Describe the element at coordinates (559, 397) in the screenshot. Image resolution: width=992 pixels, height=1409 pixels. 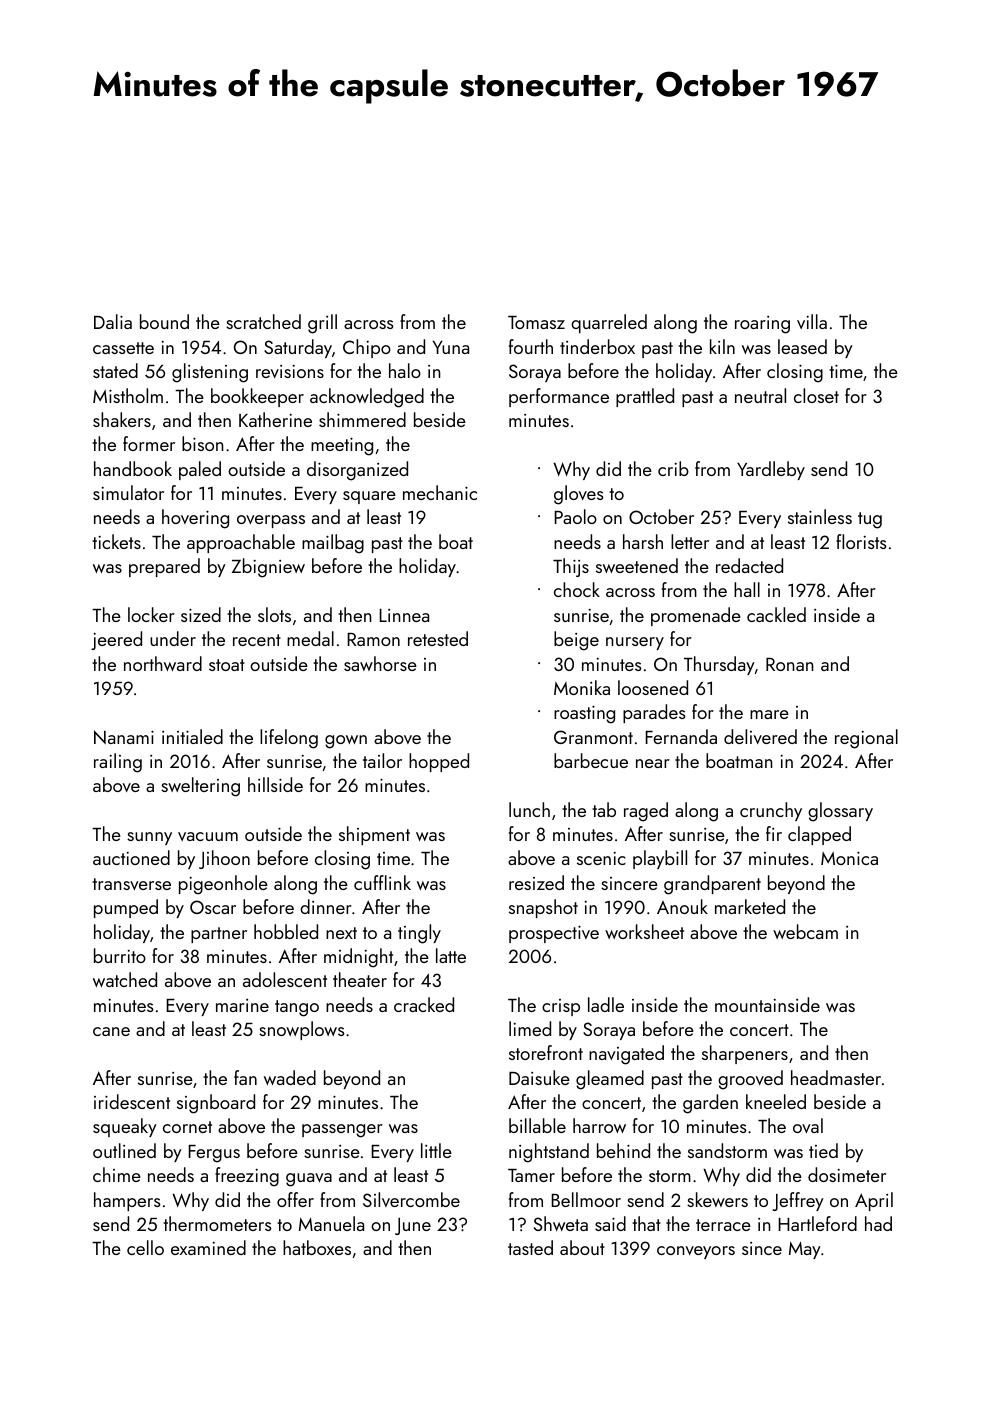
I see `performance` at that location.
